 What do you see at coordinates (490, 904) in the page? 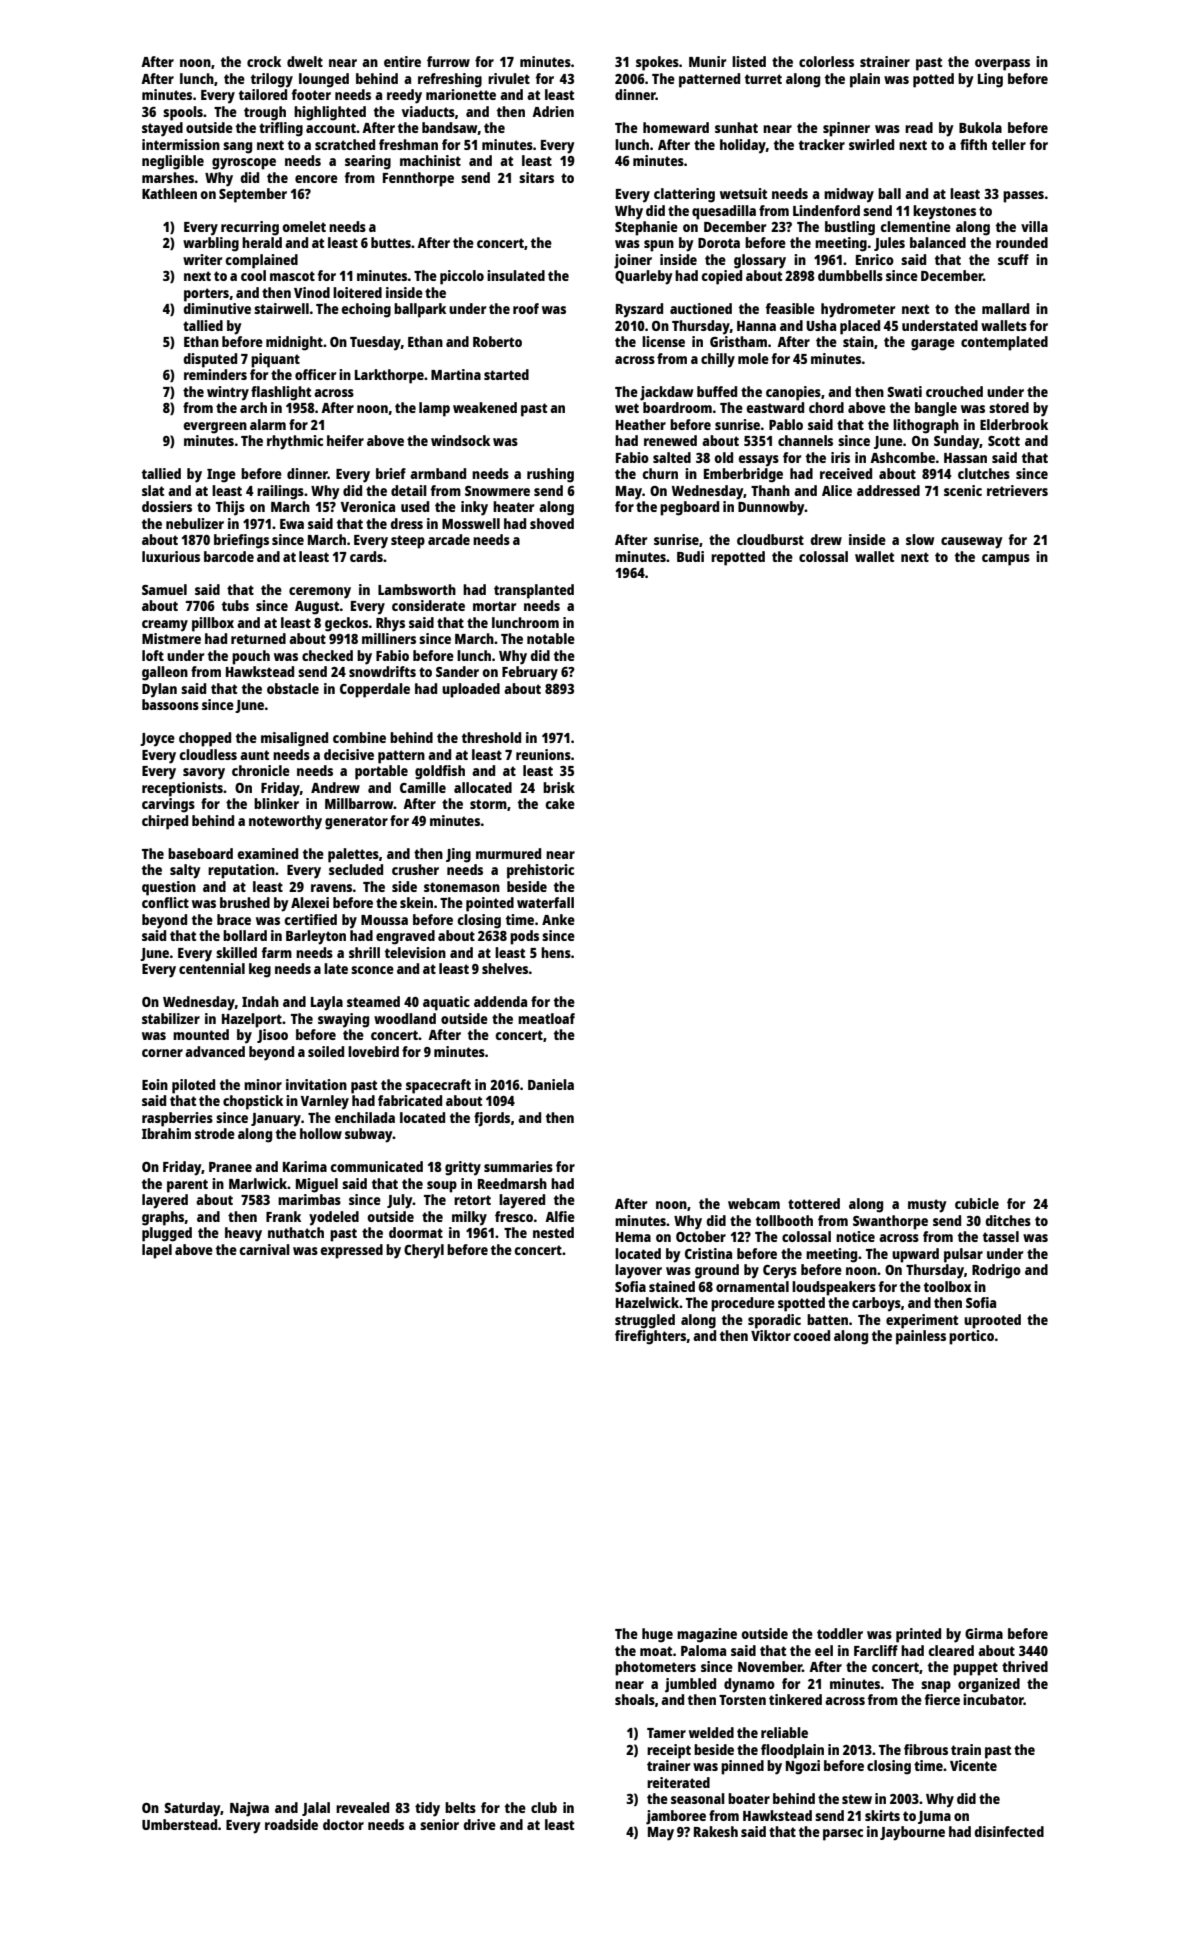
I see `pointed` at bounding box center [490, 904].
